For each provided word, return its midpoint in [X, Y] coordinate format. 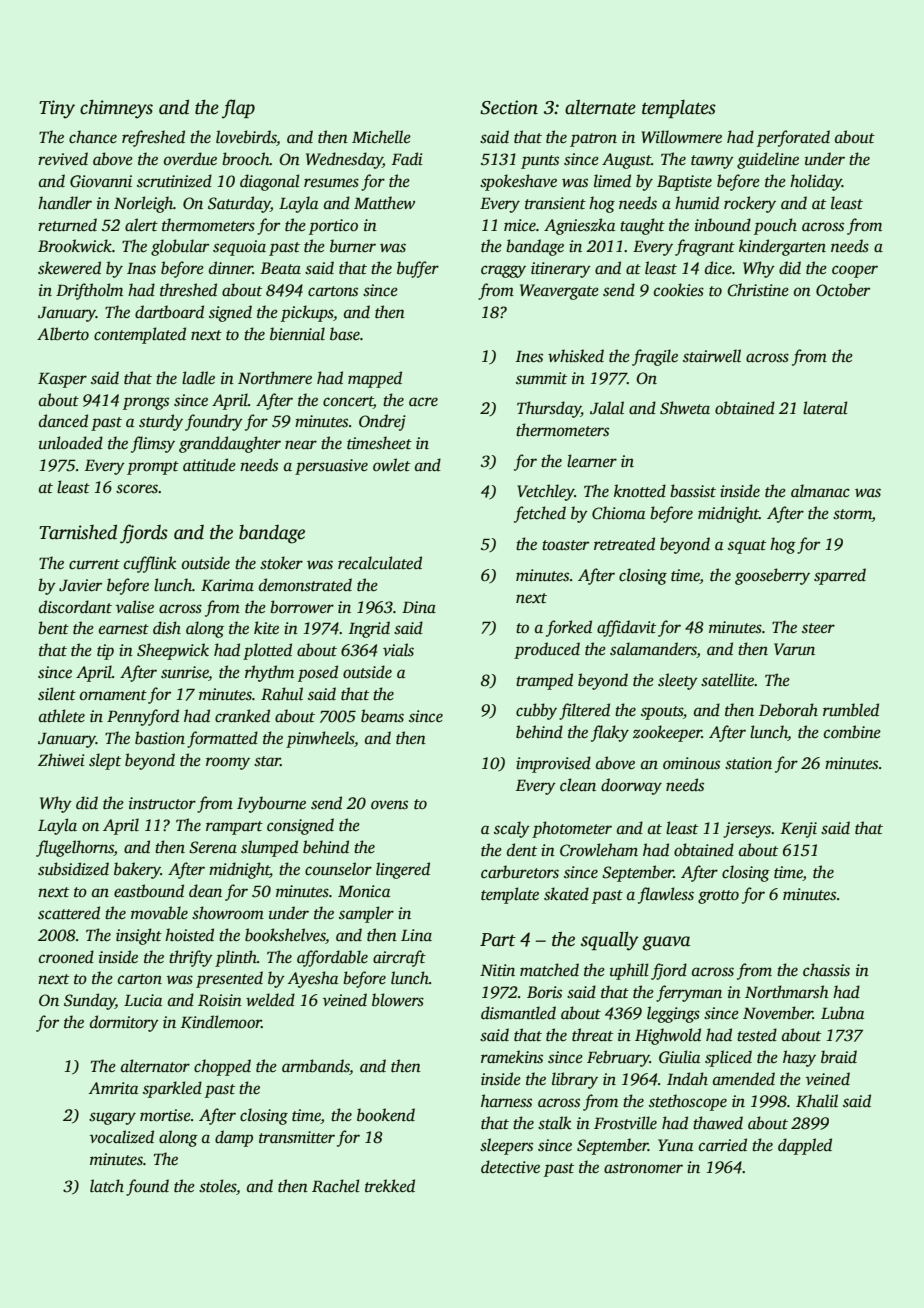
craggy [503, 271]
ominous [691, 763]
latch [107, 1186]
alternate [600, 107]
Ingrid [369, 629]
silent [57, 694]
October [843, 290]
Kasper [62, 380]
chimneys [116, 109]
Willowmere [681, 137]
